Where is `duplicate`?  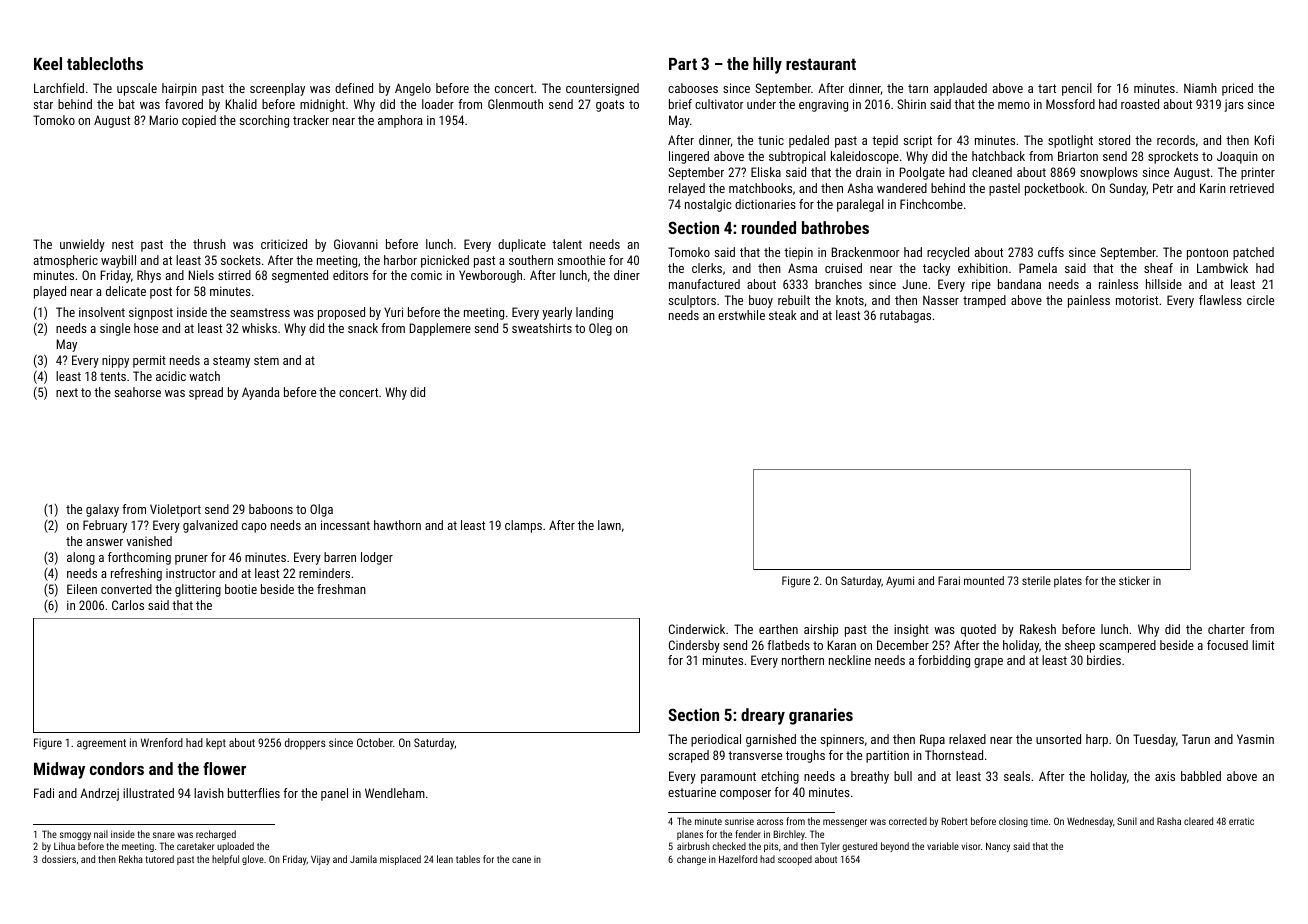 duplicate is located at coordinates (522, 245).
